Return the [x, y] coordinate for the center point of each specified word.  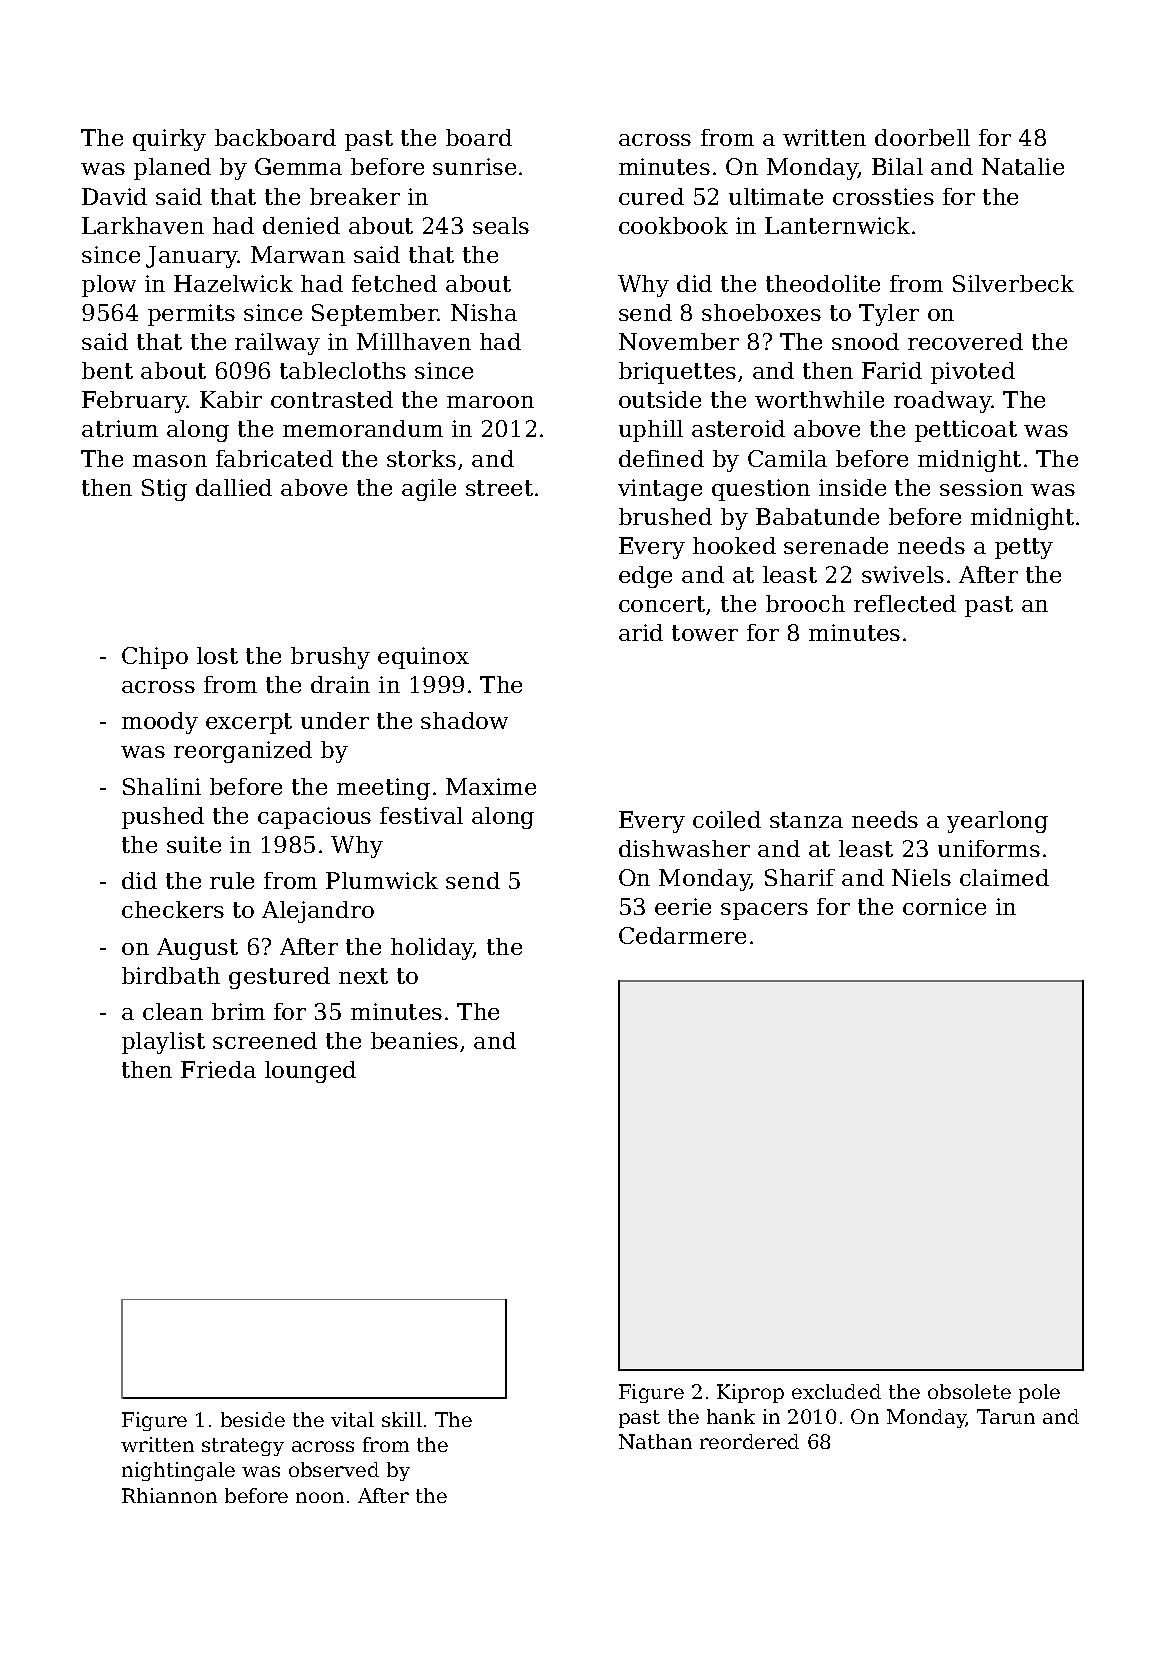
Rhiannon [169, 1495]
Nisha [484, 312]
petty [1024, 548]
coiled [727, 819]
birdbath [171, 975]
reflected [905, 603]
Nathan [655, 1441]
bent [107, 370]
